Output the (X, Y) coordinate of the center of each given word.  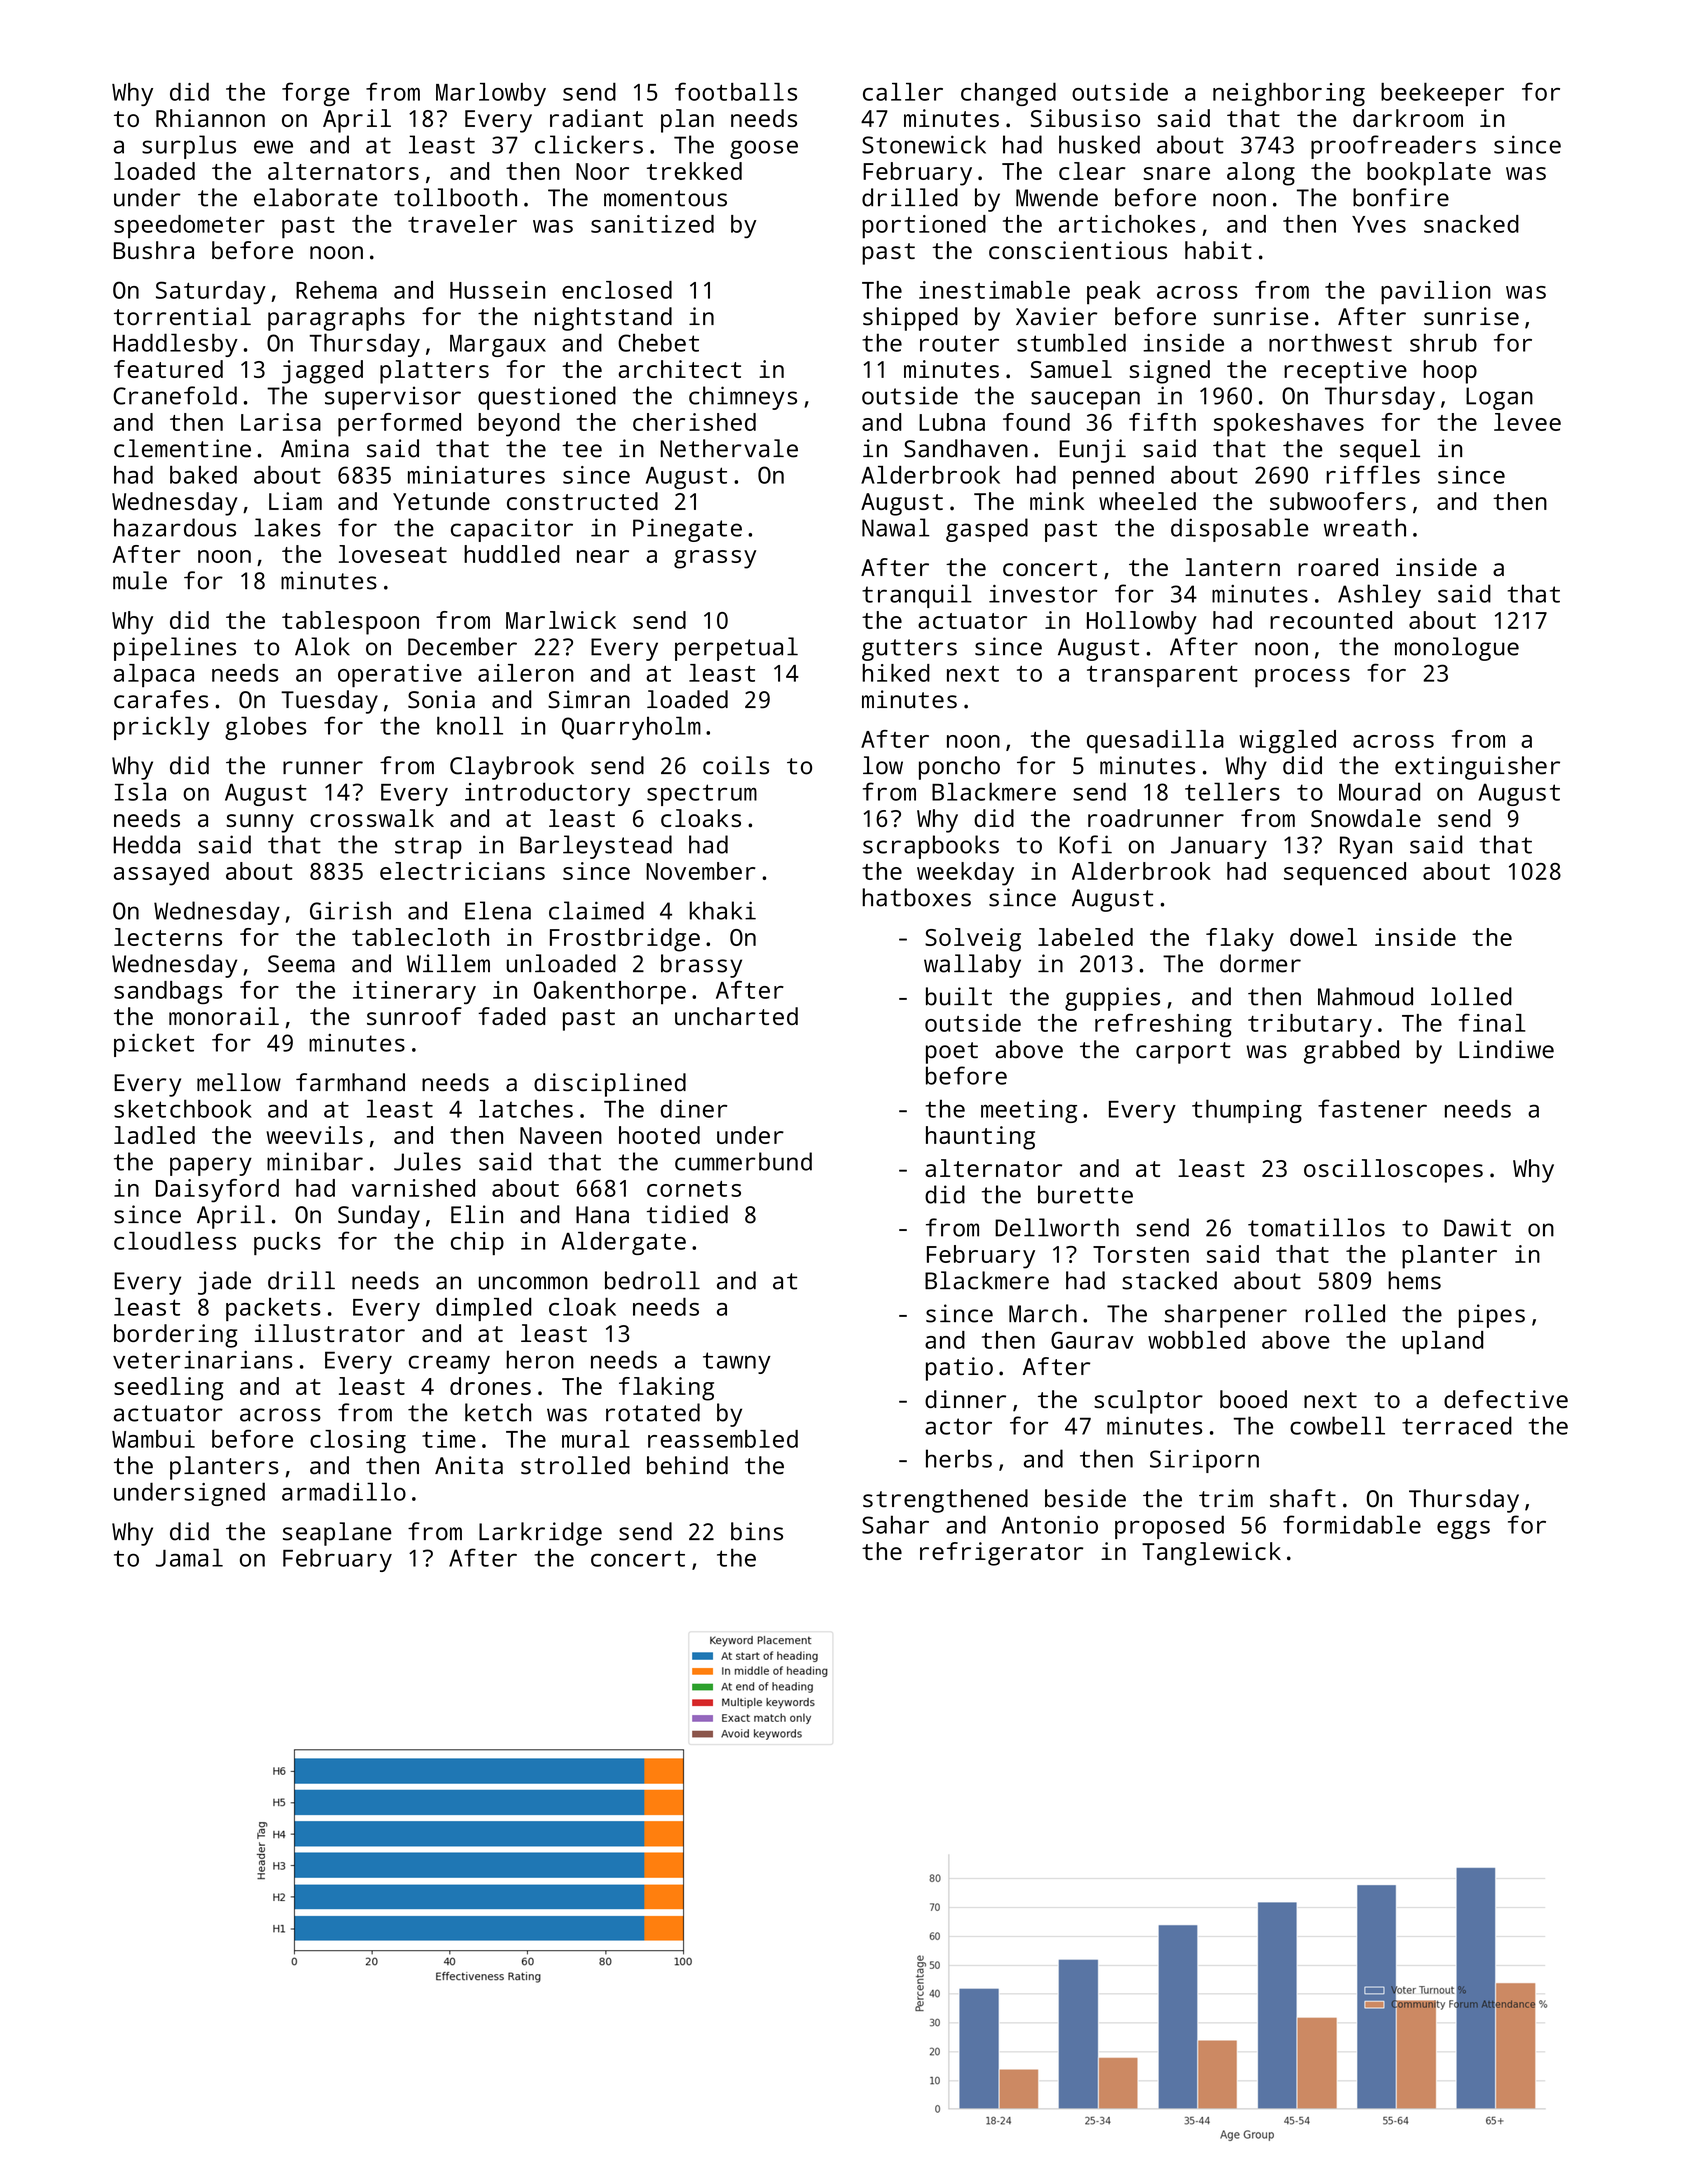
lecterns (168, 937)
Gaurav (1092, 1340)
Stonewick (924, 144)
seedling (168, 1389)
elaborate (315, 197)
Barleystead (596, 847)
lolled (1471, 996)
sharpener (1226, 1316)
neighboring (1289, 94)
